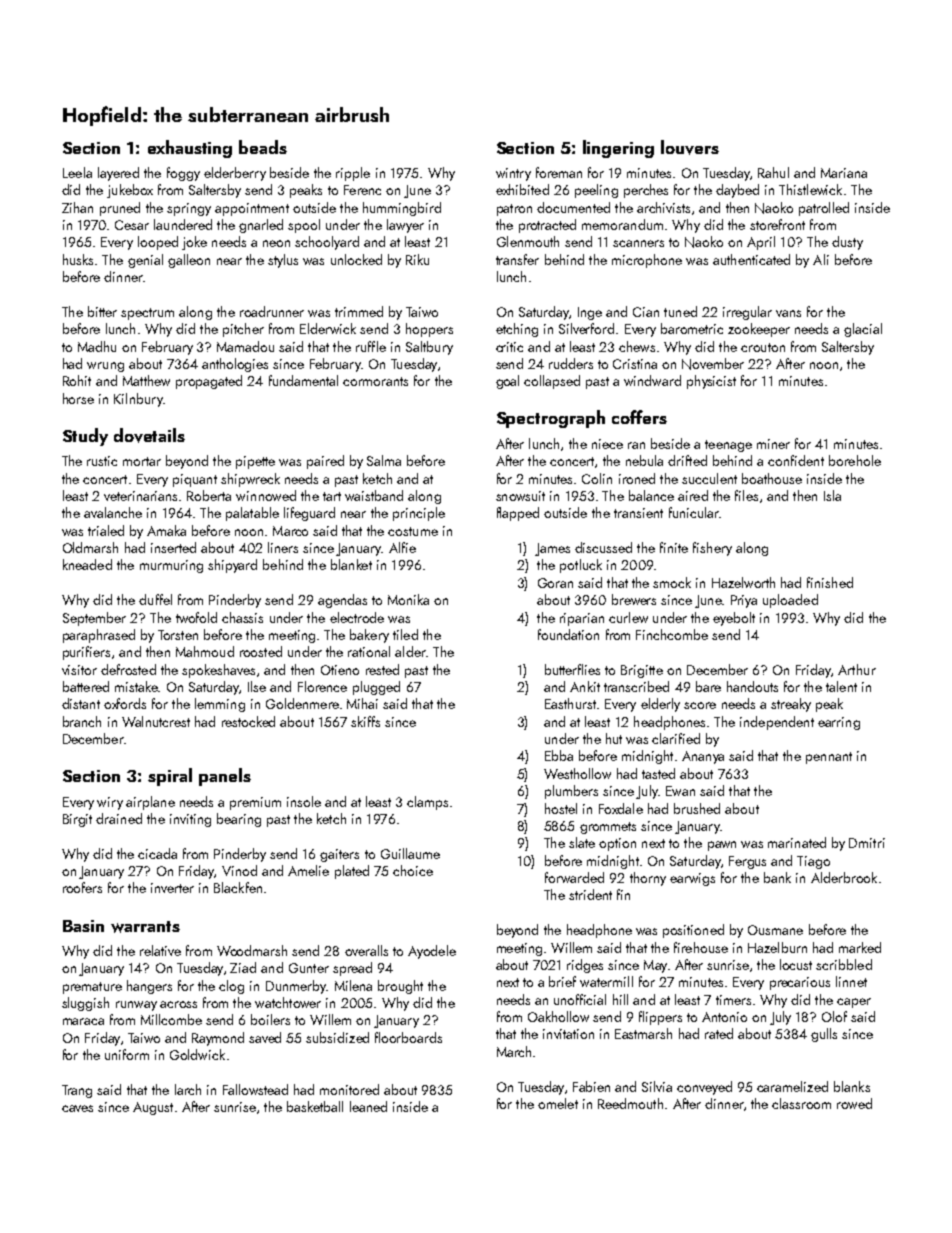  I want to click on Easthurst, so click(570, 703).
